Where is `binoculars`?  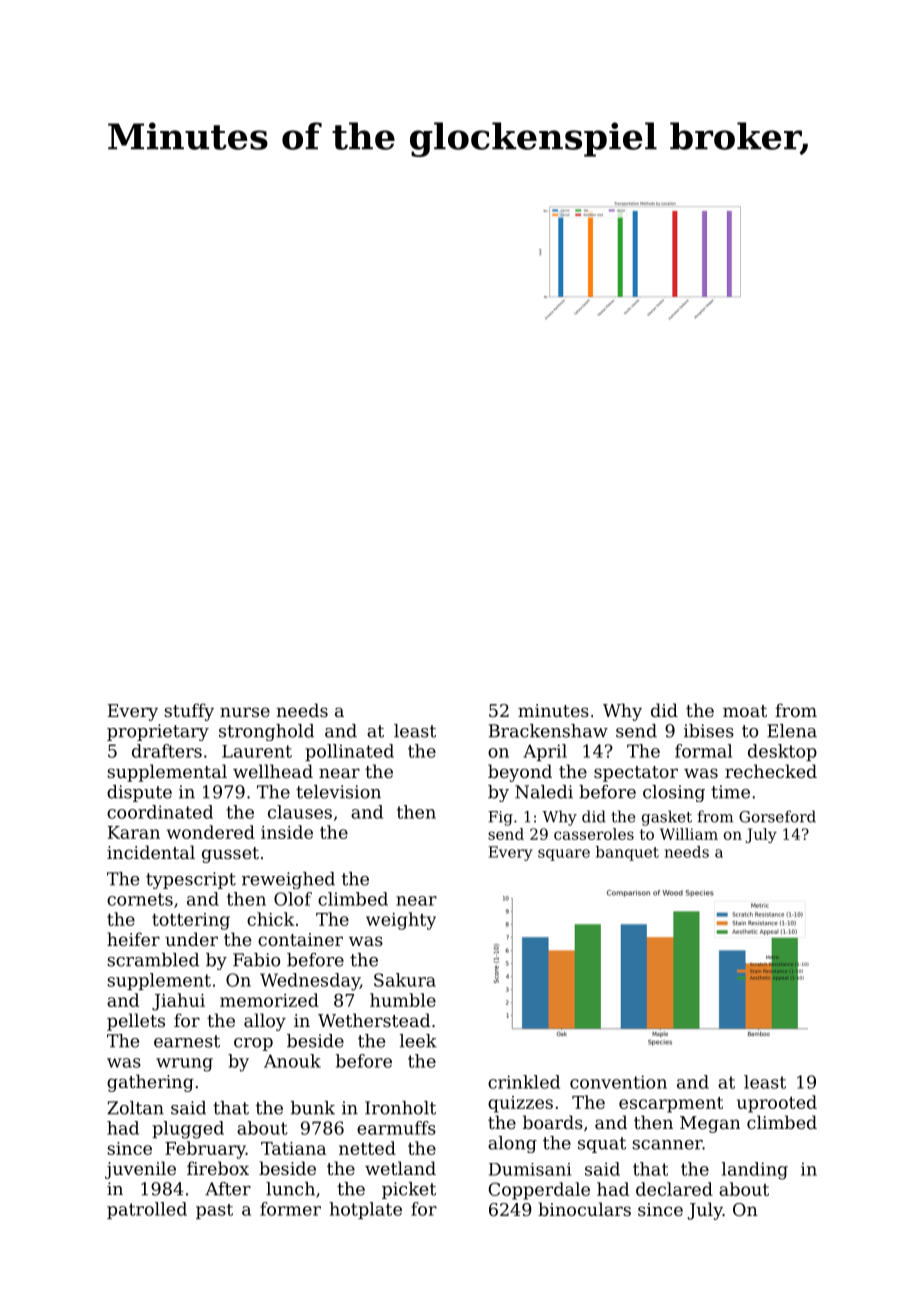
binoculars is located at coordinates (584, 1209).
